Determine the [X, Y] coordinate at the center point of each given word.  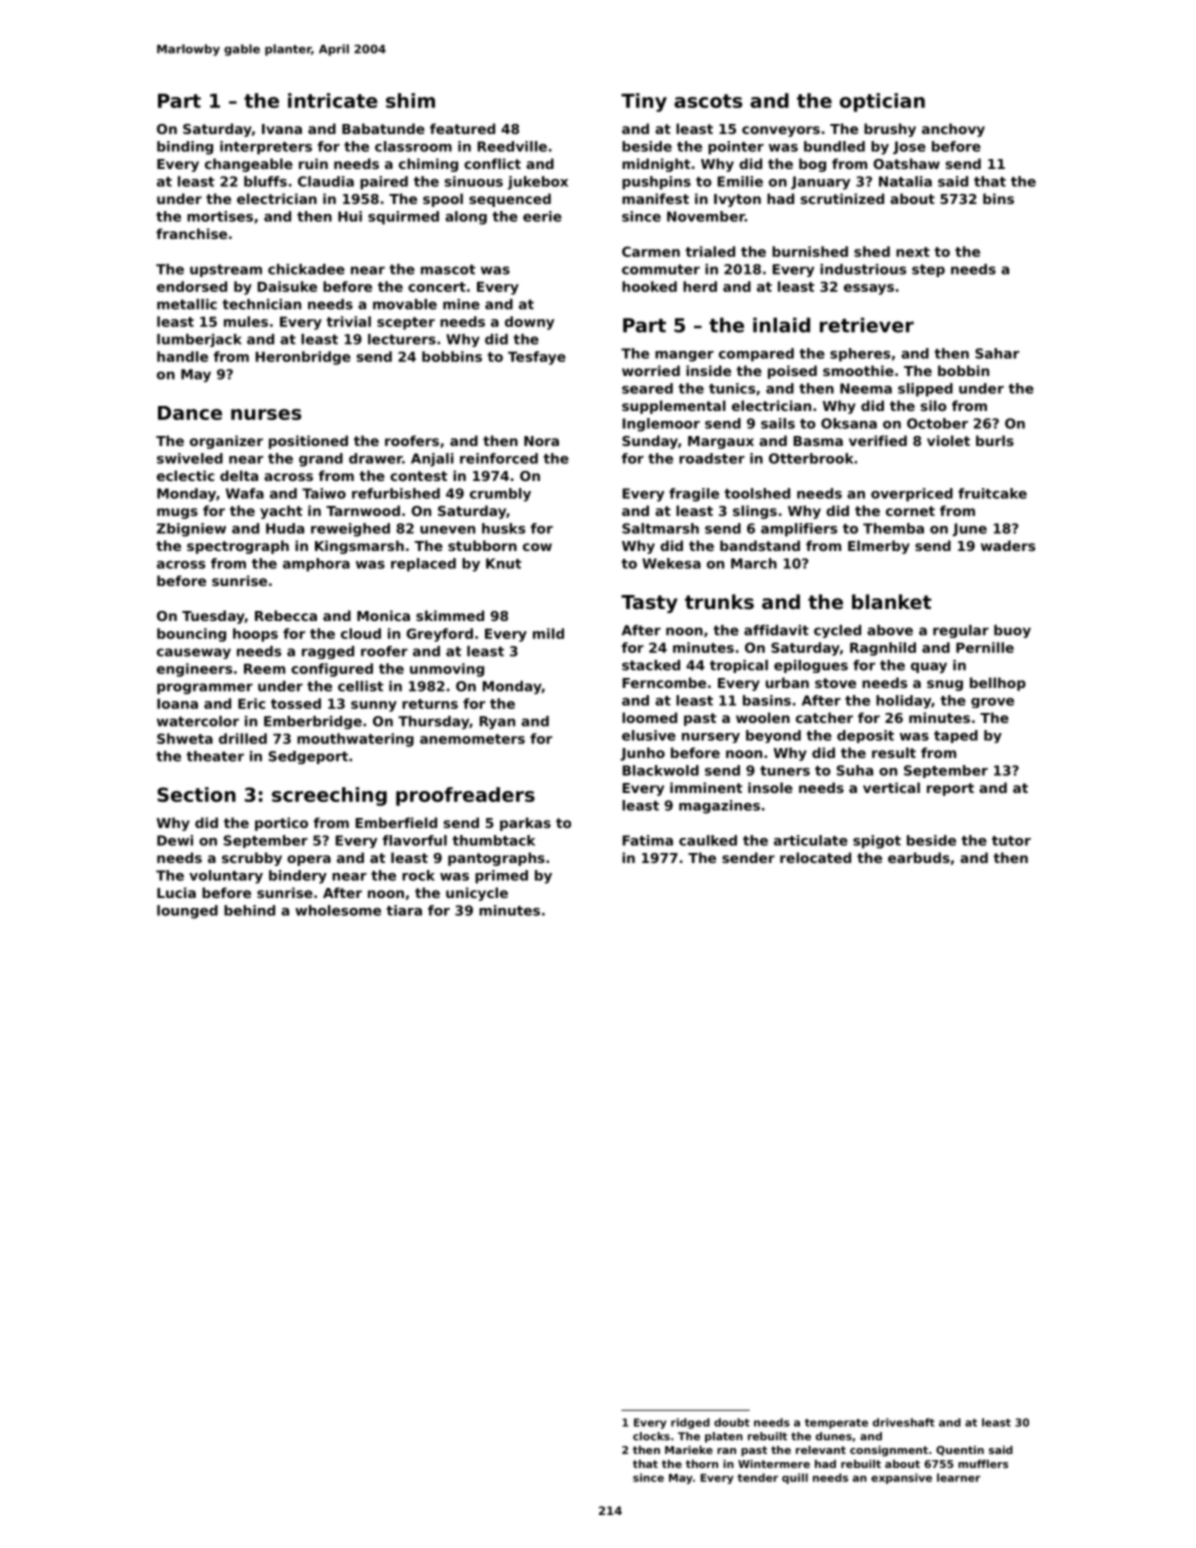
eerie [542, 216]
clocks [651, 1436]
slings [755, 512]
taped [956, 736]
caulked [708, 840]
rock [418, 875]
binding [185, 148]
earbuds [919, 857]
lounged [187, 912]
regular [961, 631]
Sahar [997, 353]
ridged [690, 1423]
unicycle [477, 894]
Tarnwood [363, 510]
